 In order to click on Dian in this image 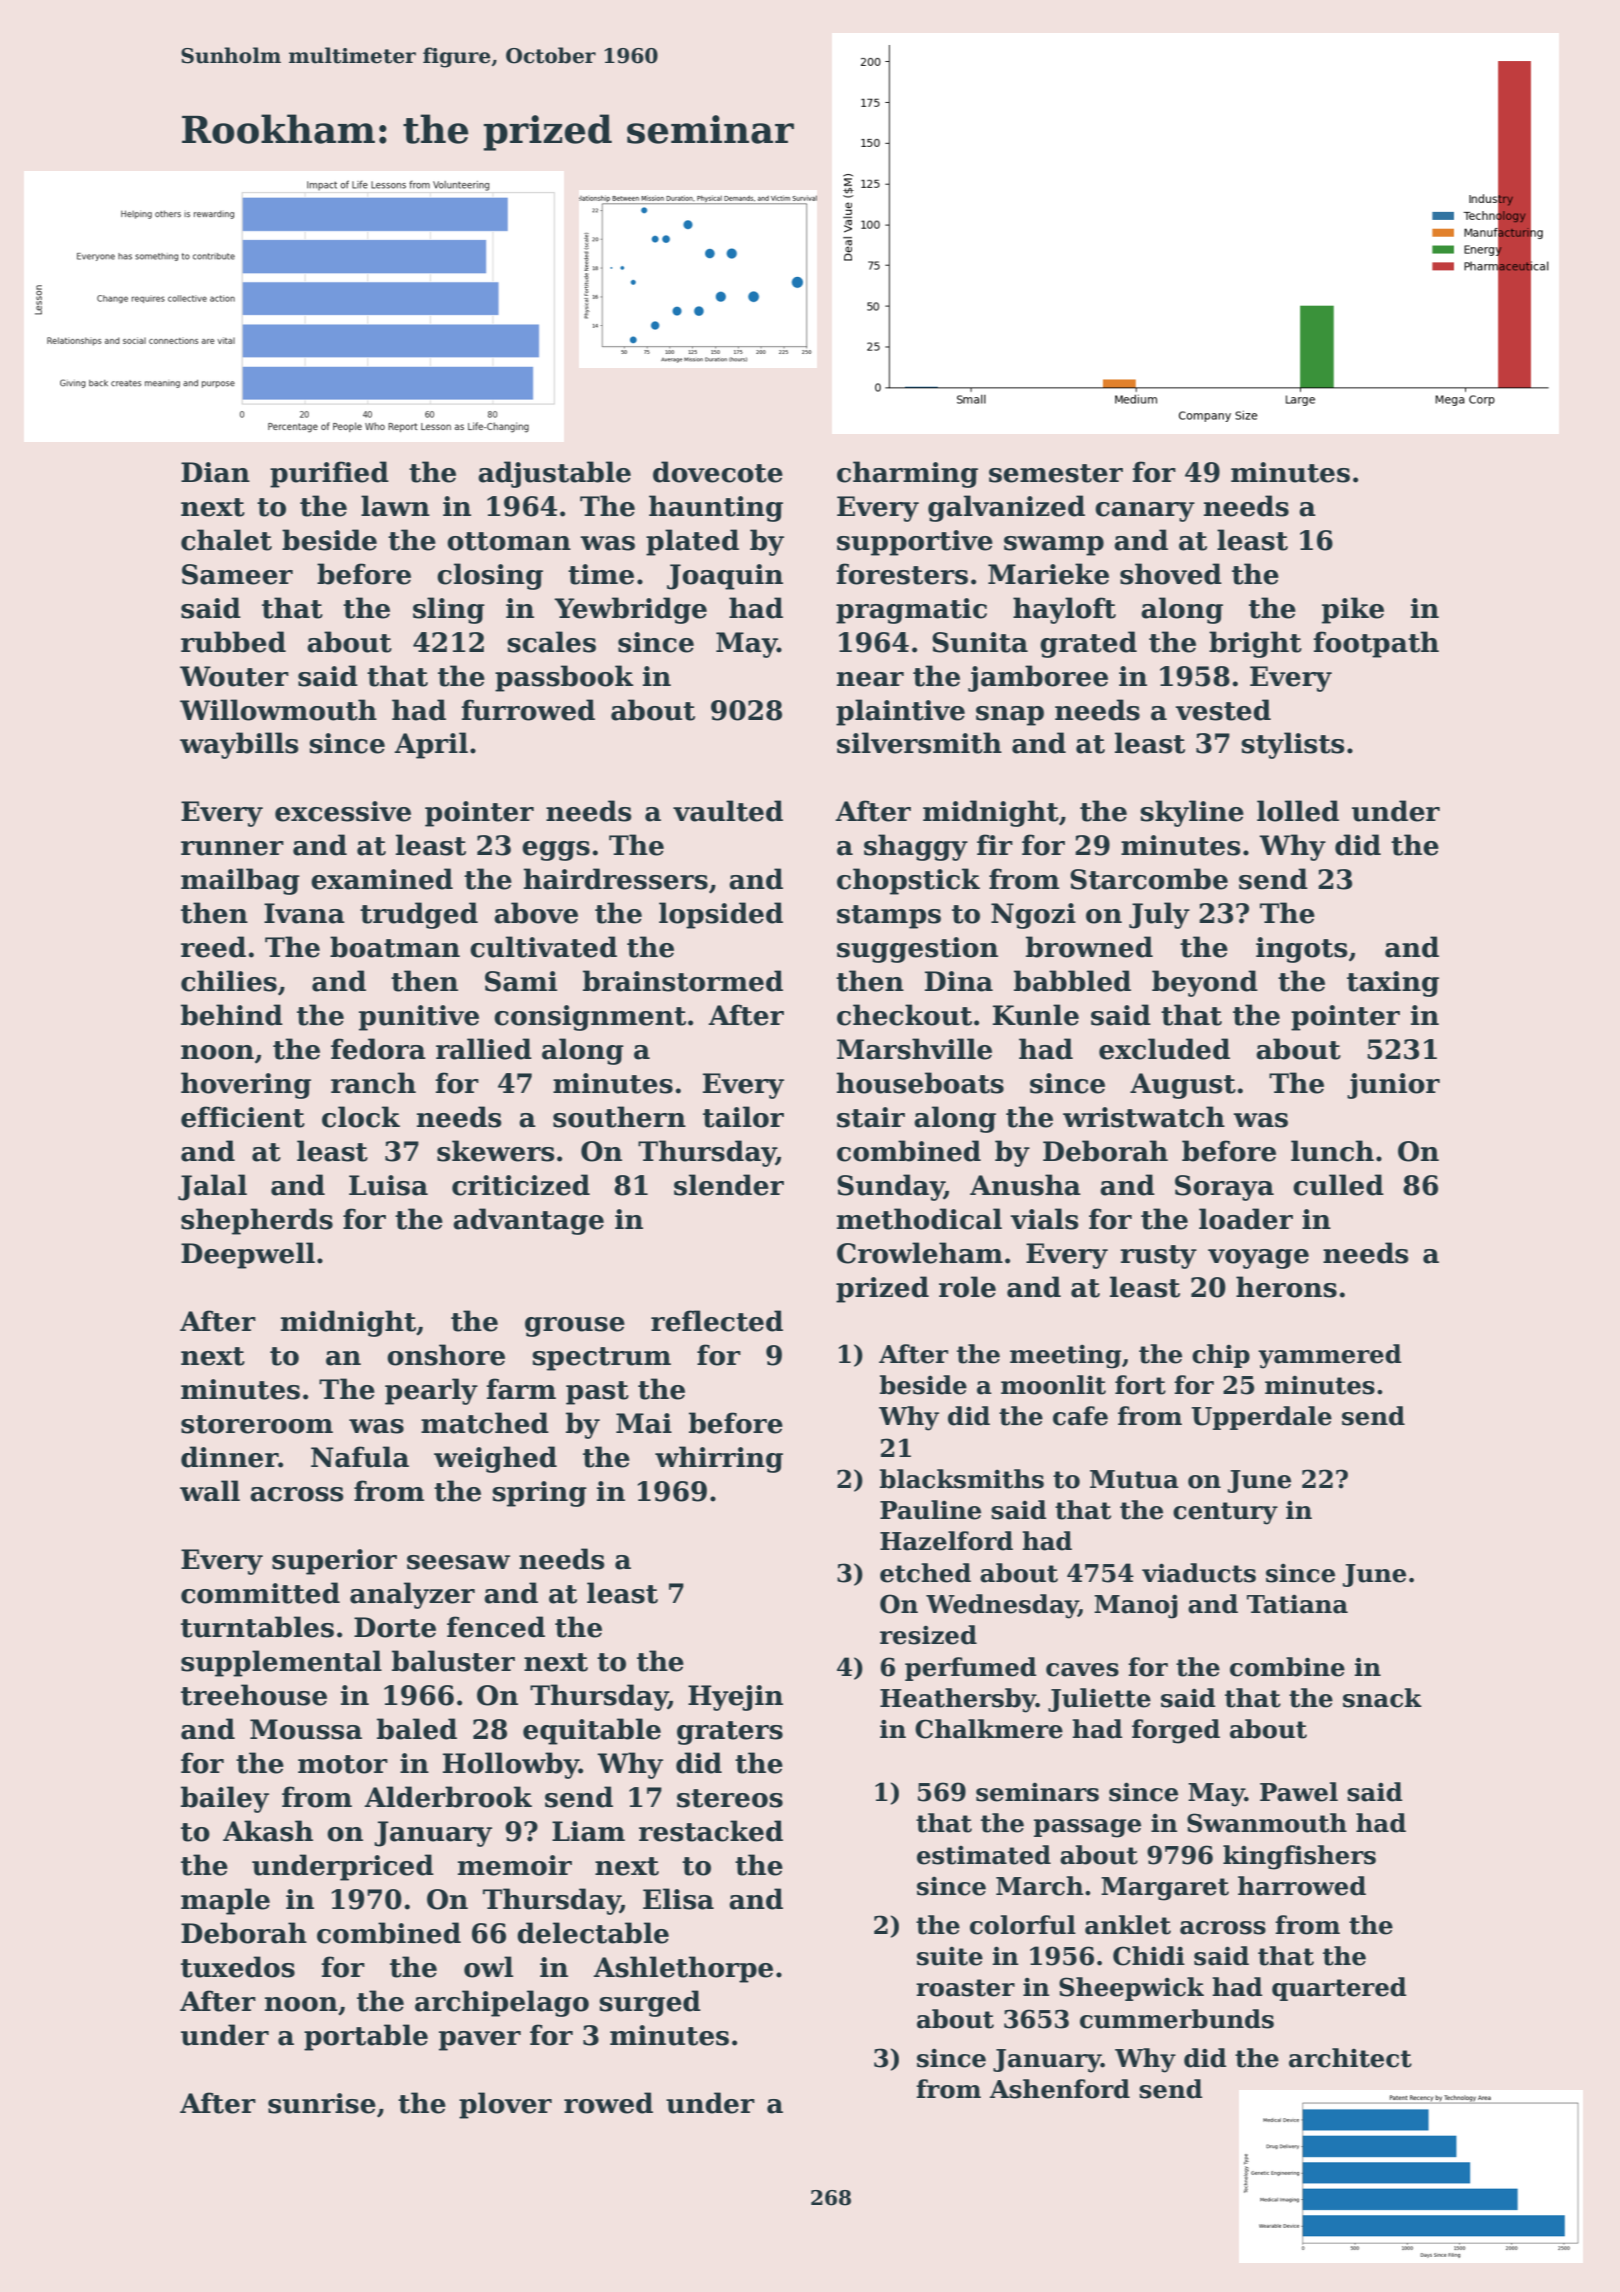, I will do `click(215, 472)`.
